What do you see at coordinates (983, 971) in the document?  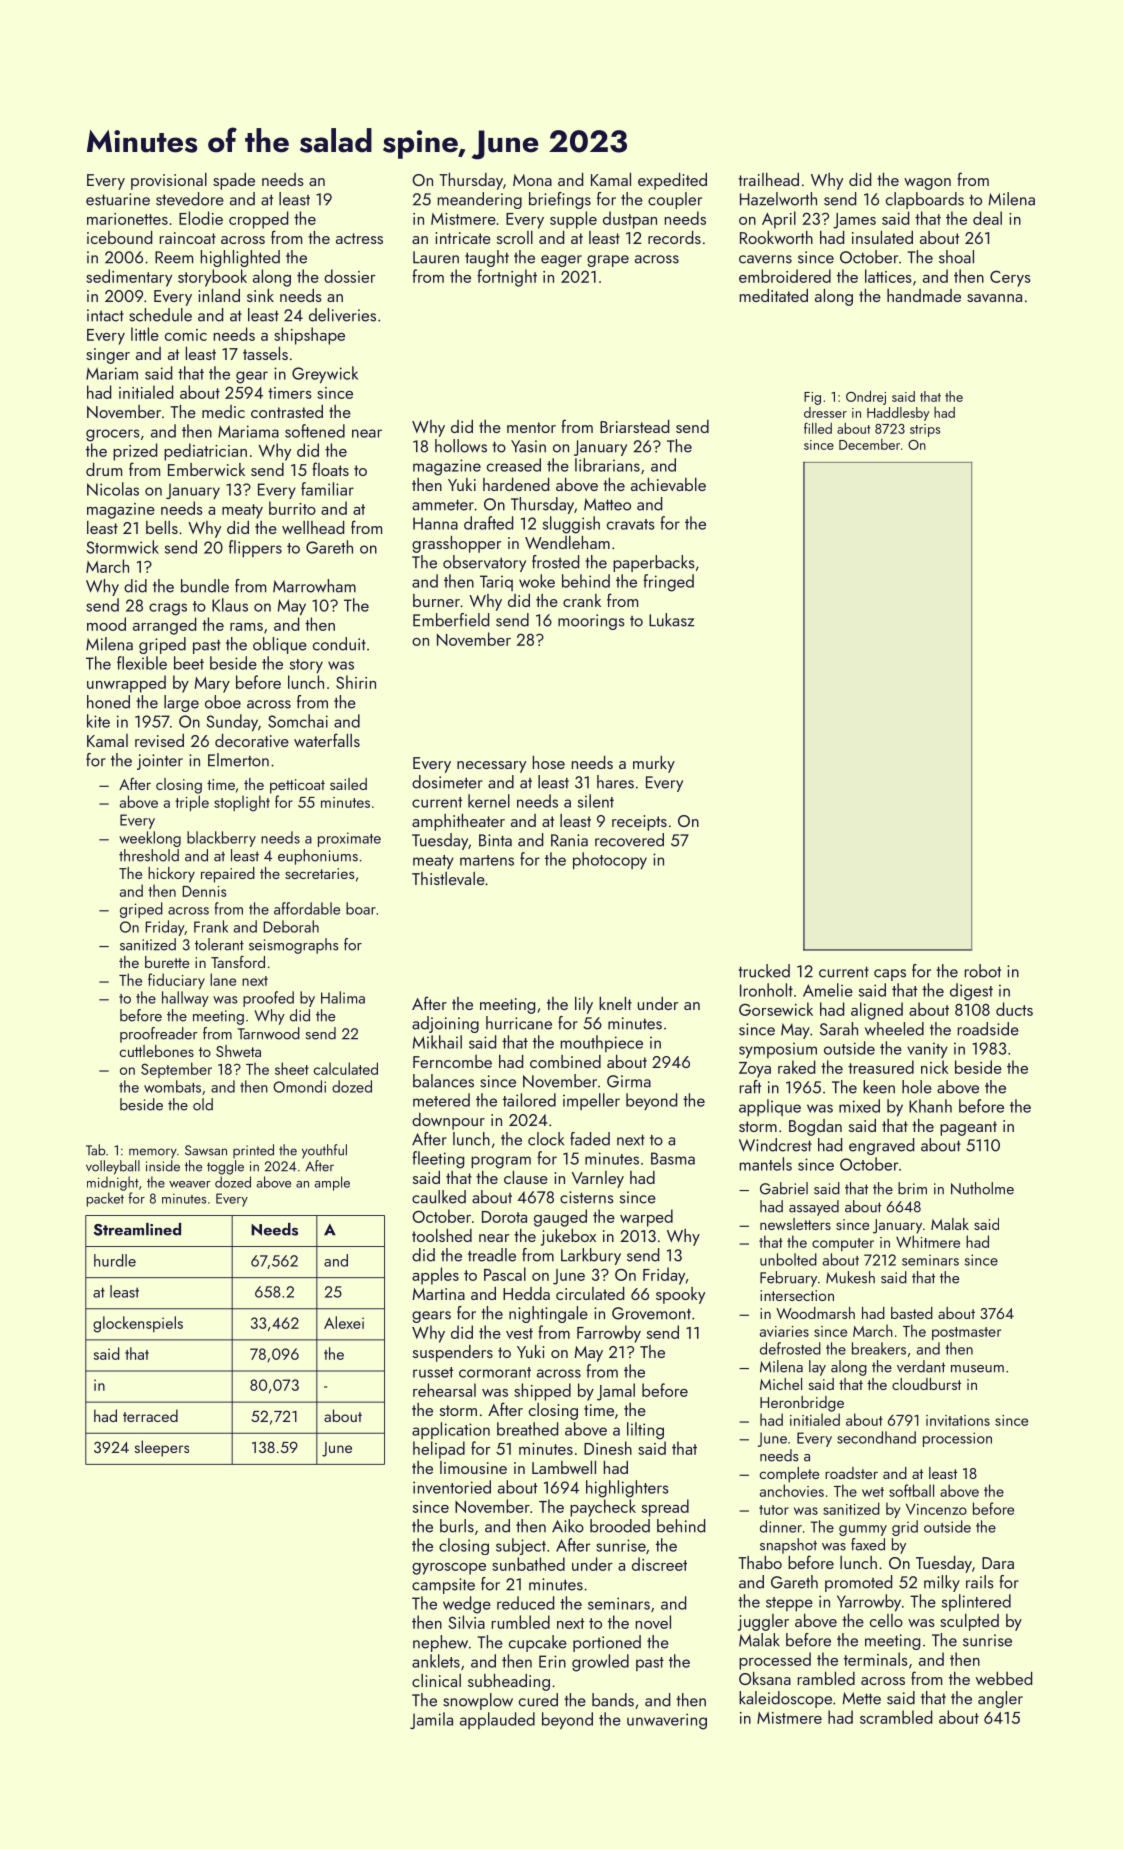 I see `robot` at bounding box center [983, 971].
